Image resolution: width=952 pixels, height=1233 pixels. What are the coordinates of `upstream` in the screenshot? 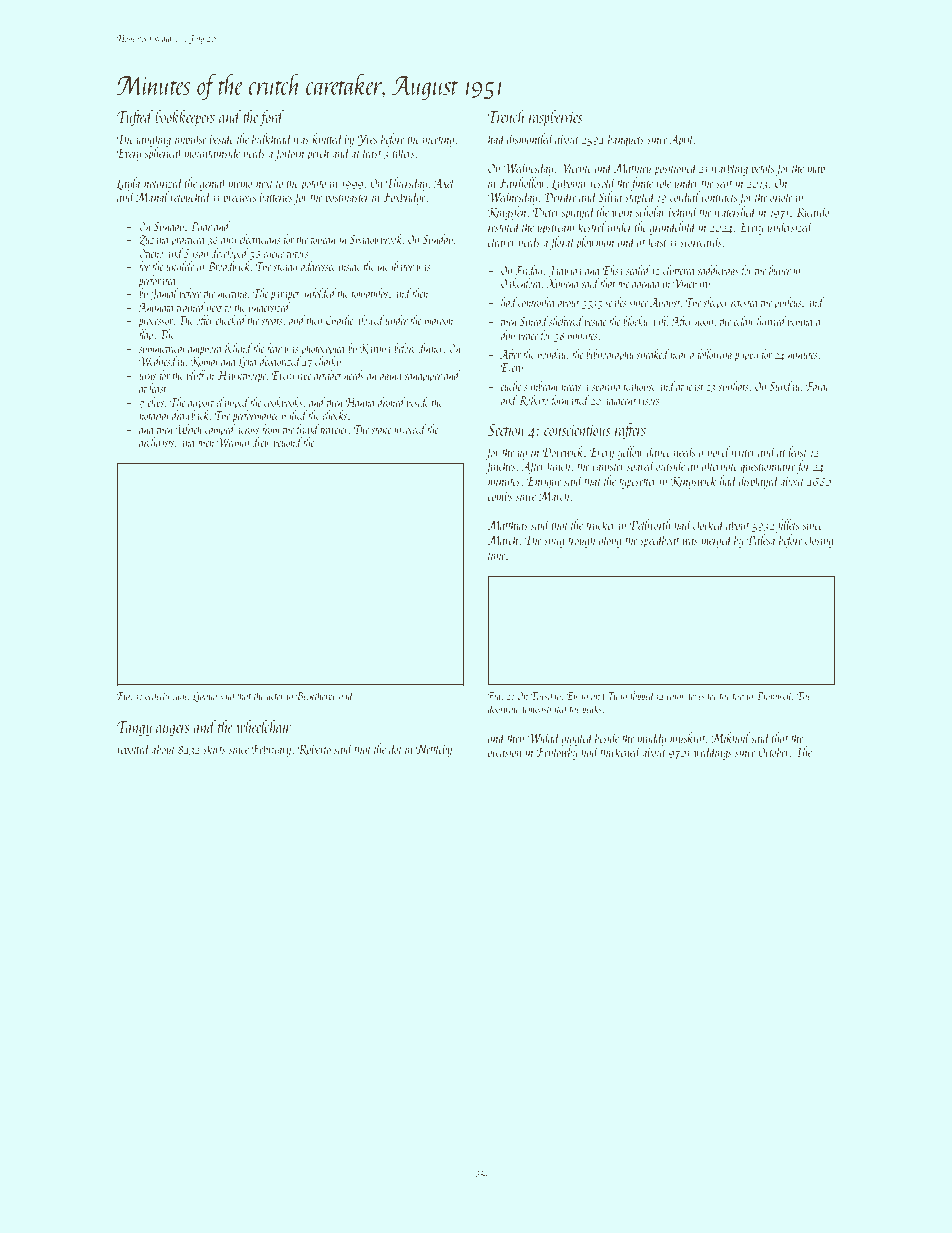 It's located at (555, 230).
